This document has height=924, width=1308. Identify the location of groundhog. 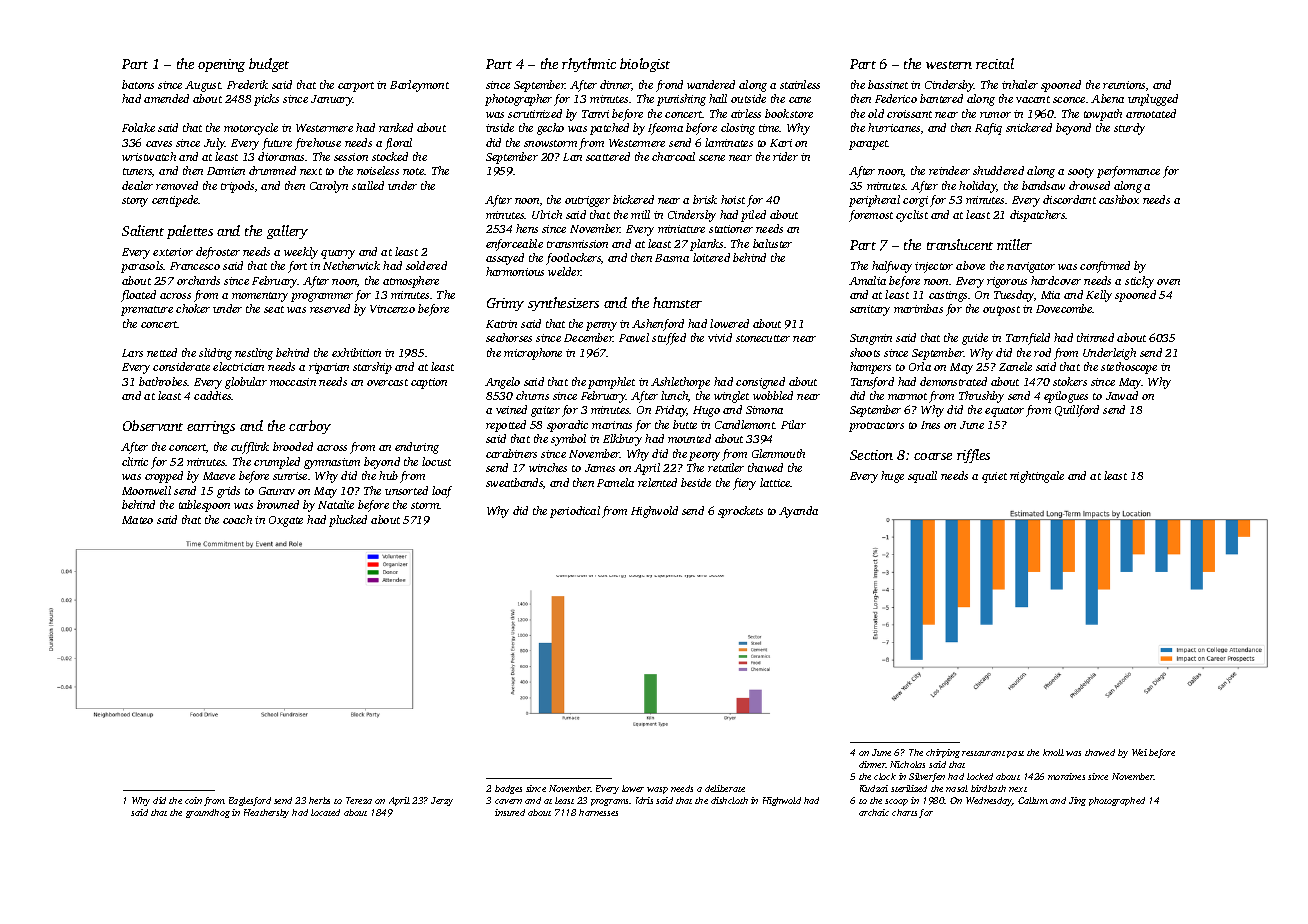
(208, 813).
